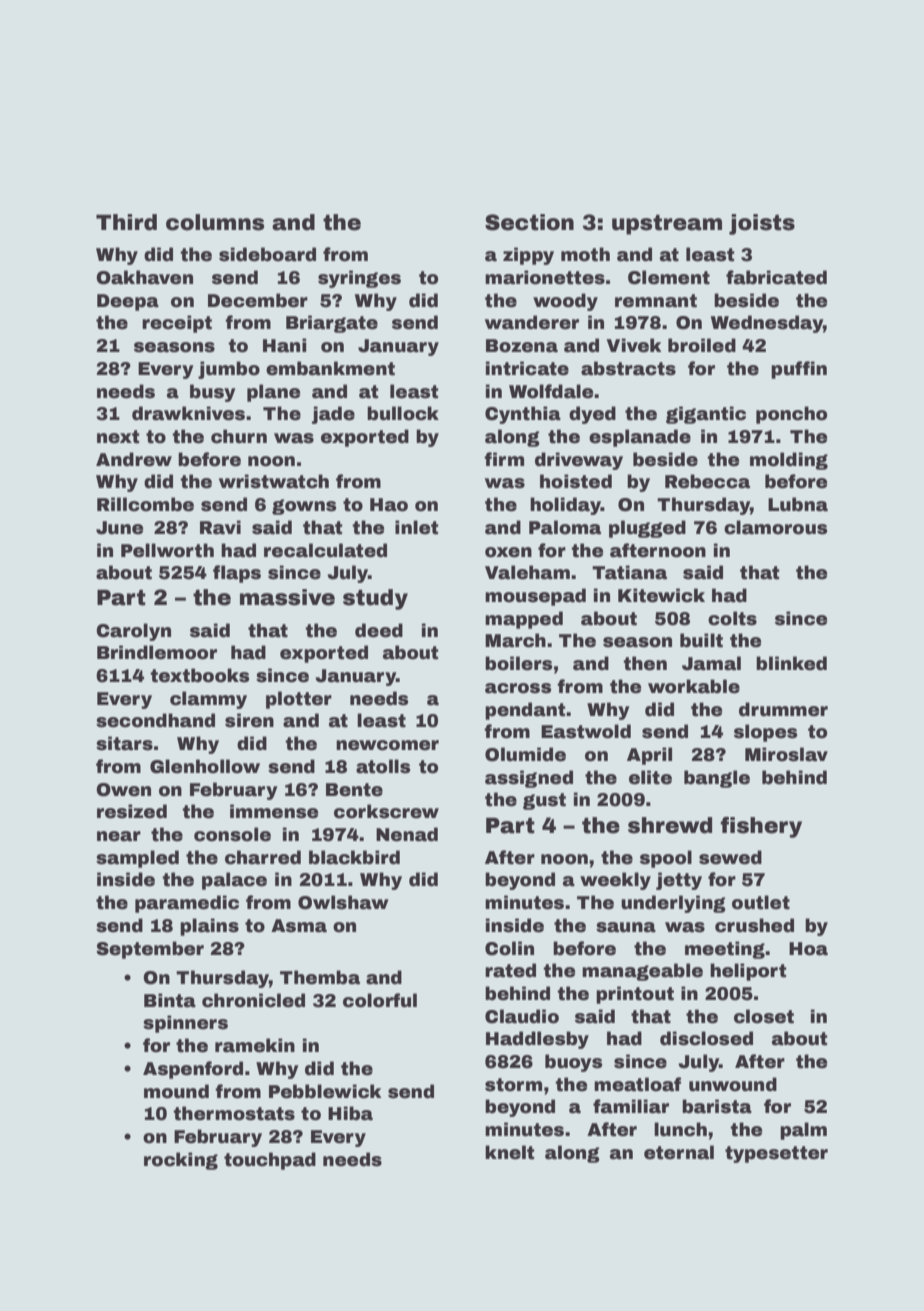 The width and height of the page is (924, 1311). I want to click on Owlshaw, so click(343, 902).
